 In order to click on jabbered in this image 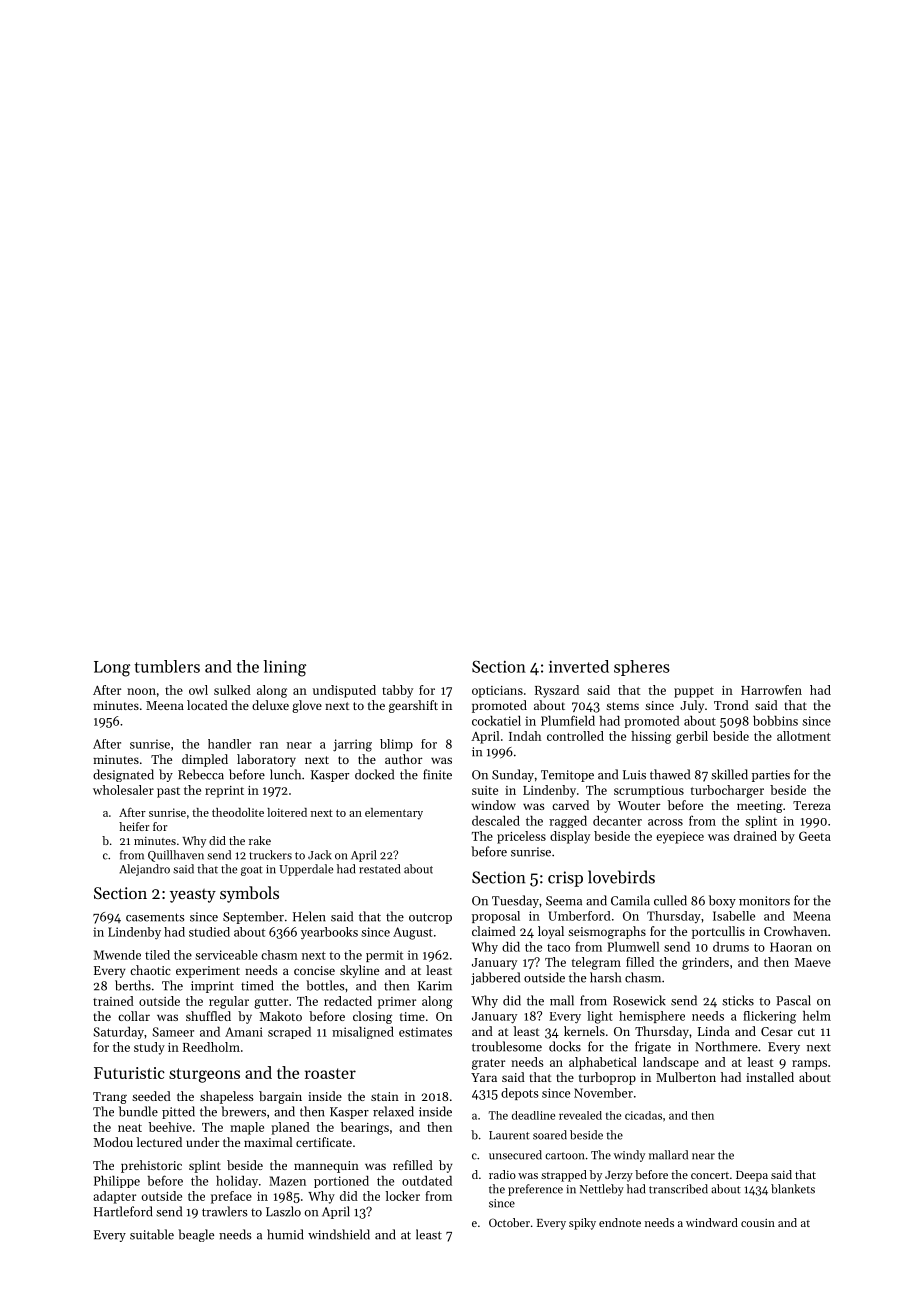, I will do `click(495, 978)`.
